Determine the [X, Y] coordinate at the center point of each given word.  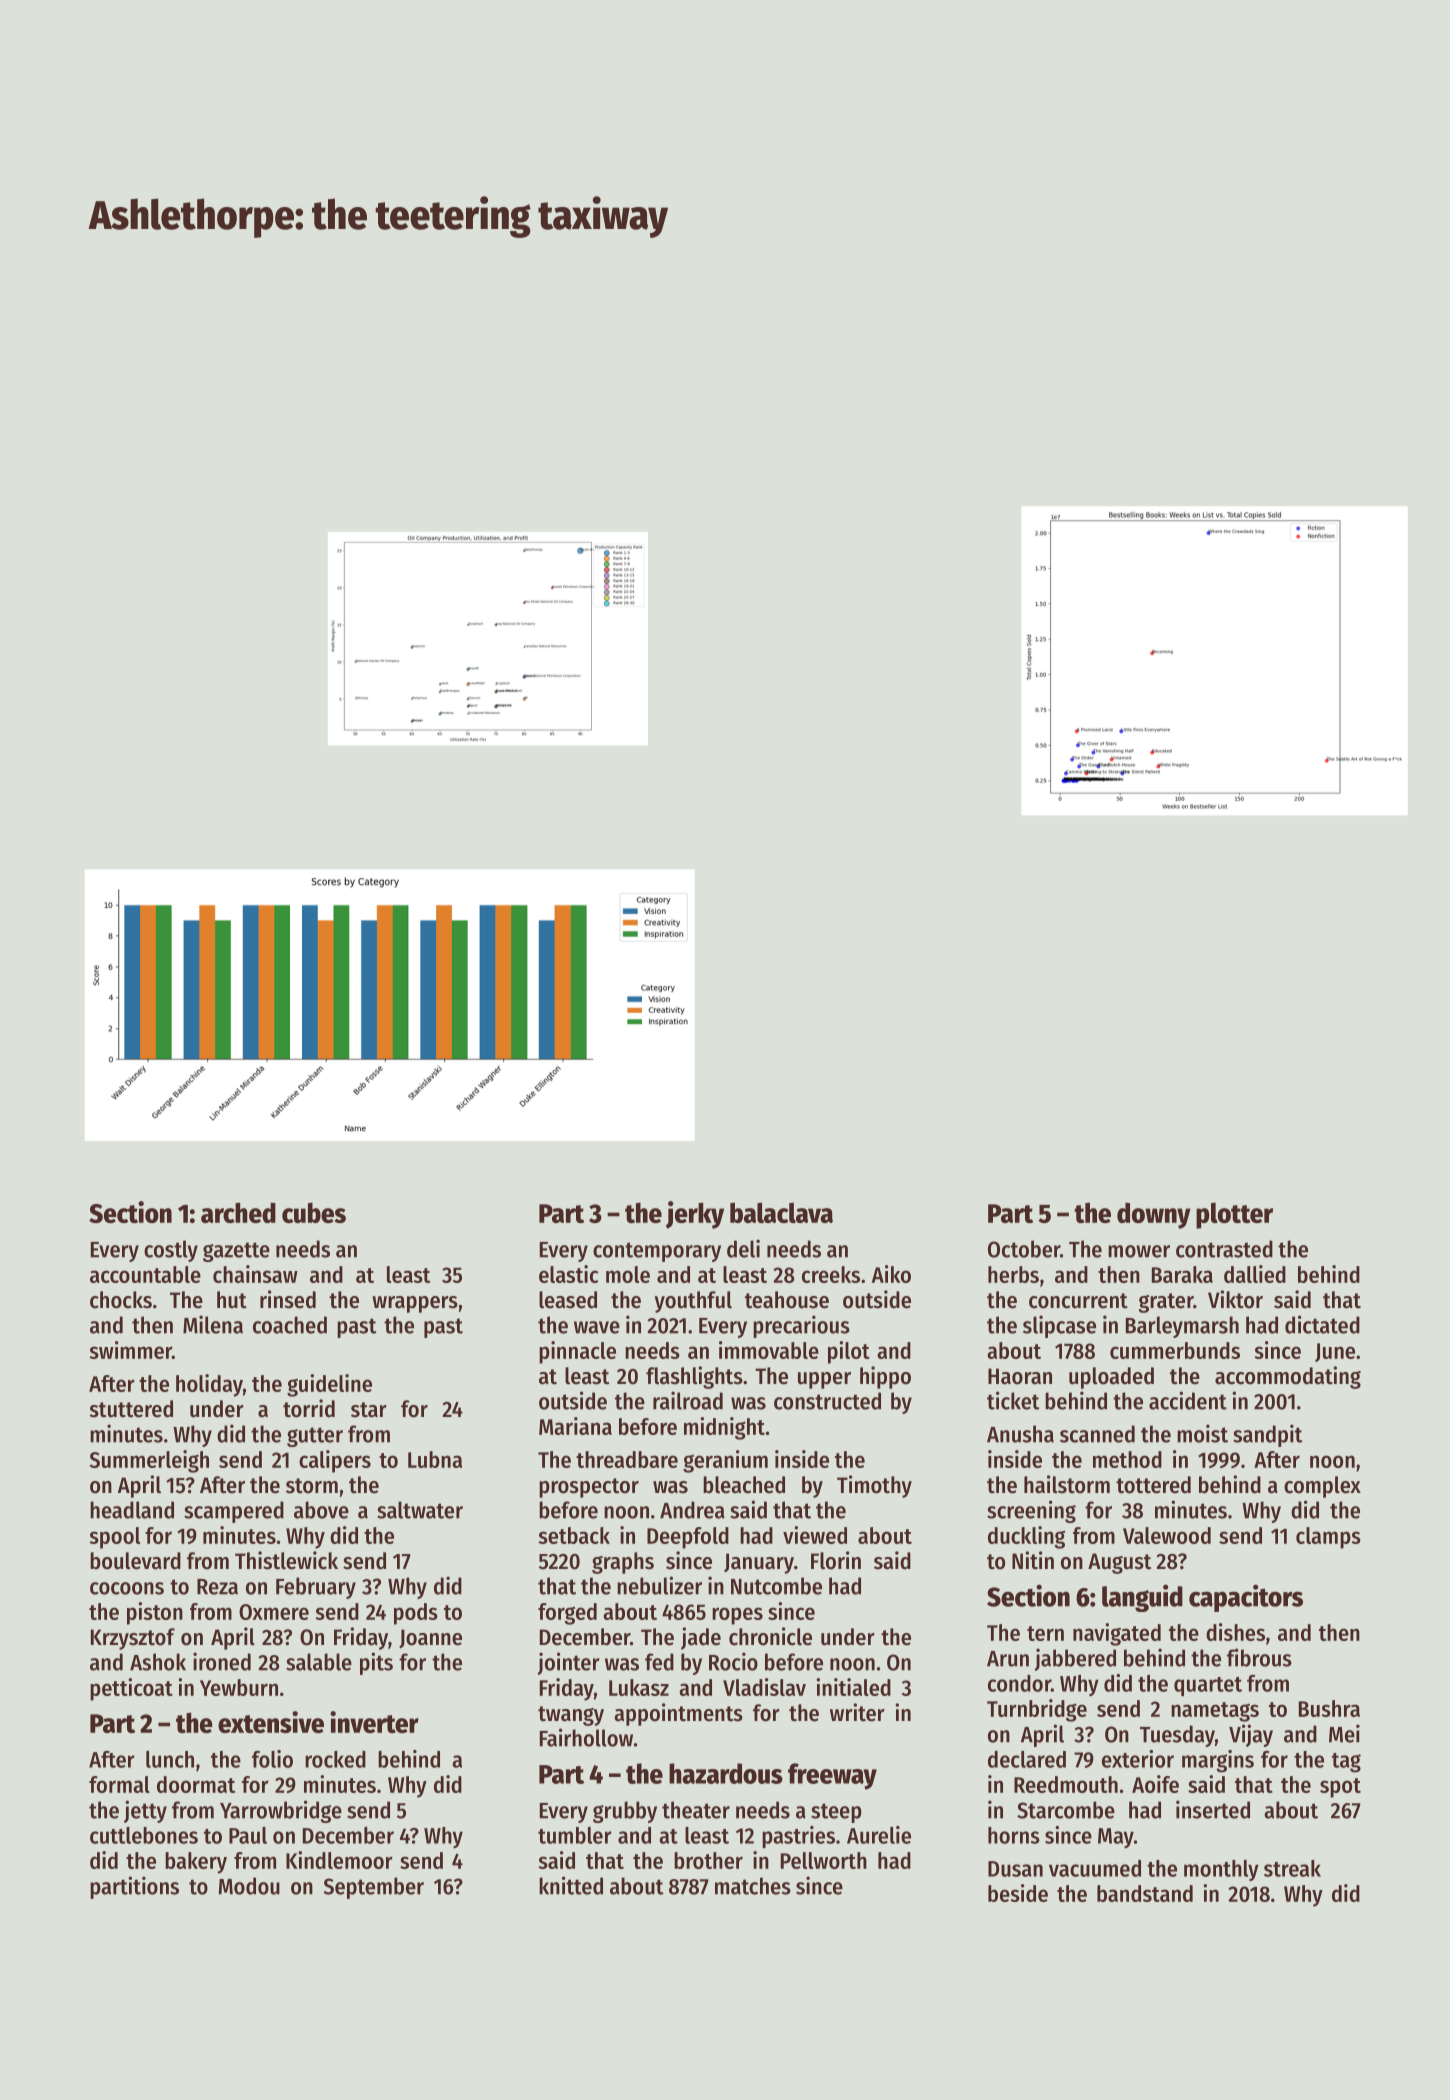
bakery [196, 1863]
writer [857, 1712]
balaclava [781, 1212]
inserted [1213, 1809]
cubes [314, 1212]
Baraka [1182, 1274]
